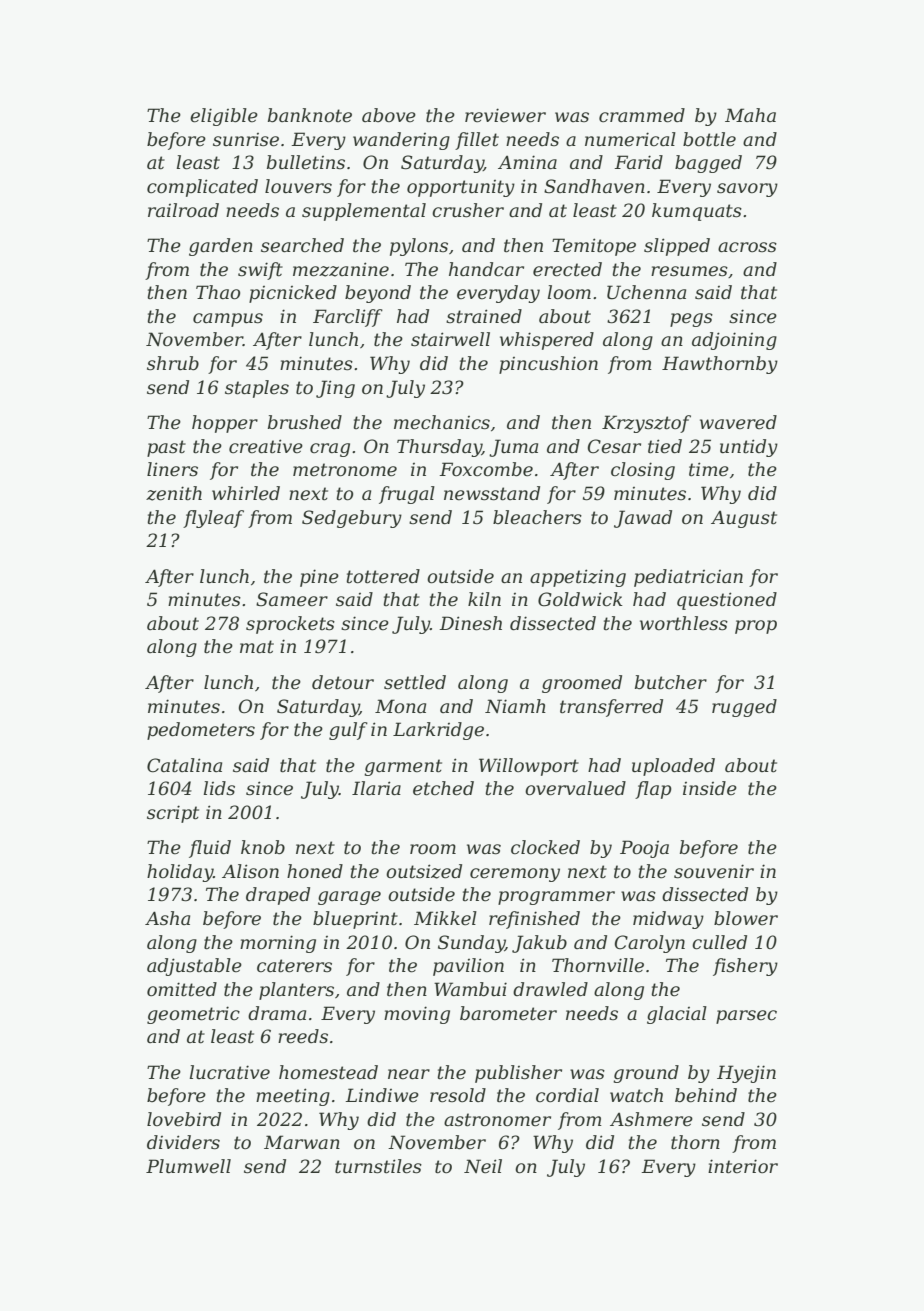  What do you see at coordinates (651, 1119) in the screenshot?
I see `Ashmere` at bounding box center [651, 1119].
